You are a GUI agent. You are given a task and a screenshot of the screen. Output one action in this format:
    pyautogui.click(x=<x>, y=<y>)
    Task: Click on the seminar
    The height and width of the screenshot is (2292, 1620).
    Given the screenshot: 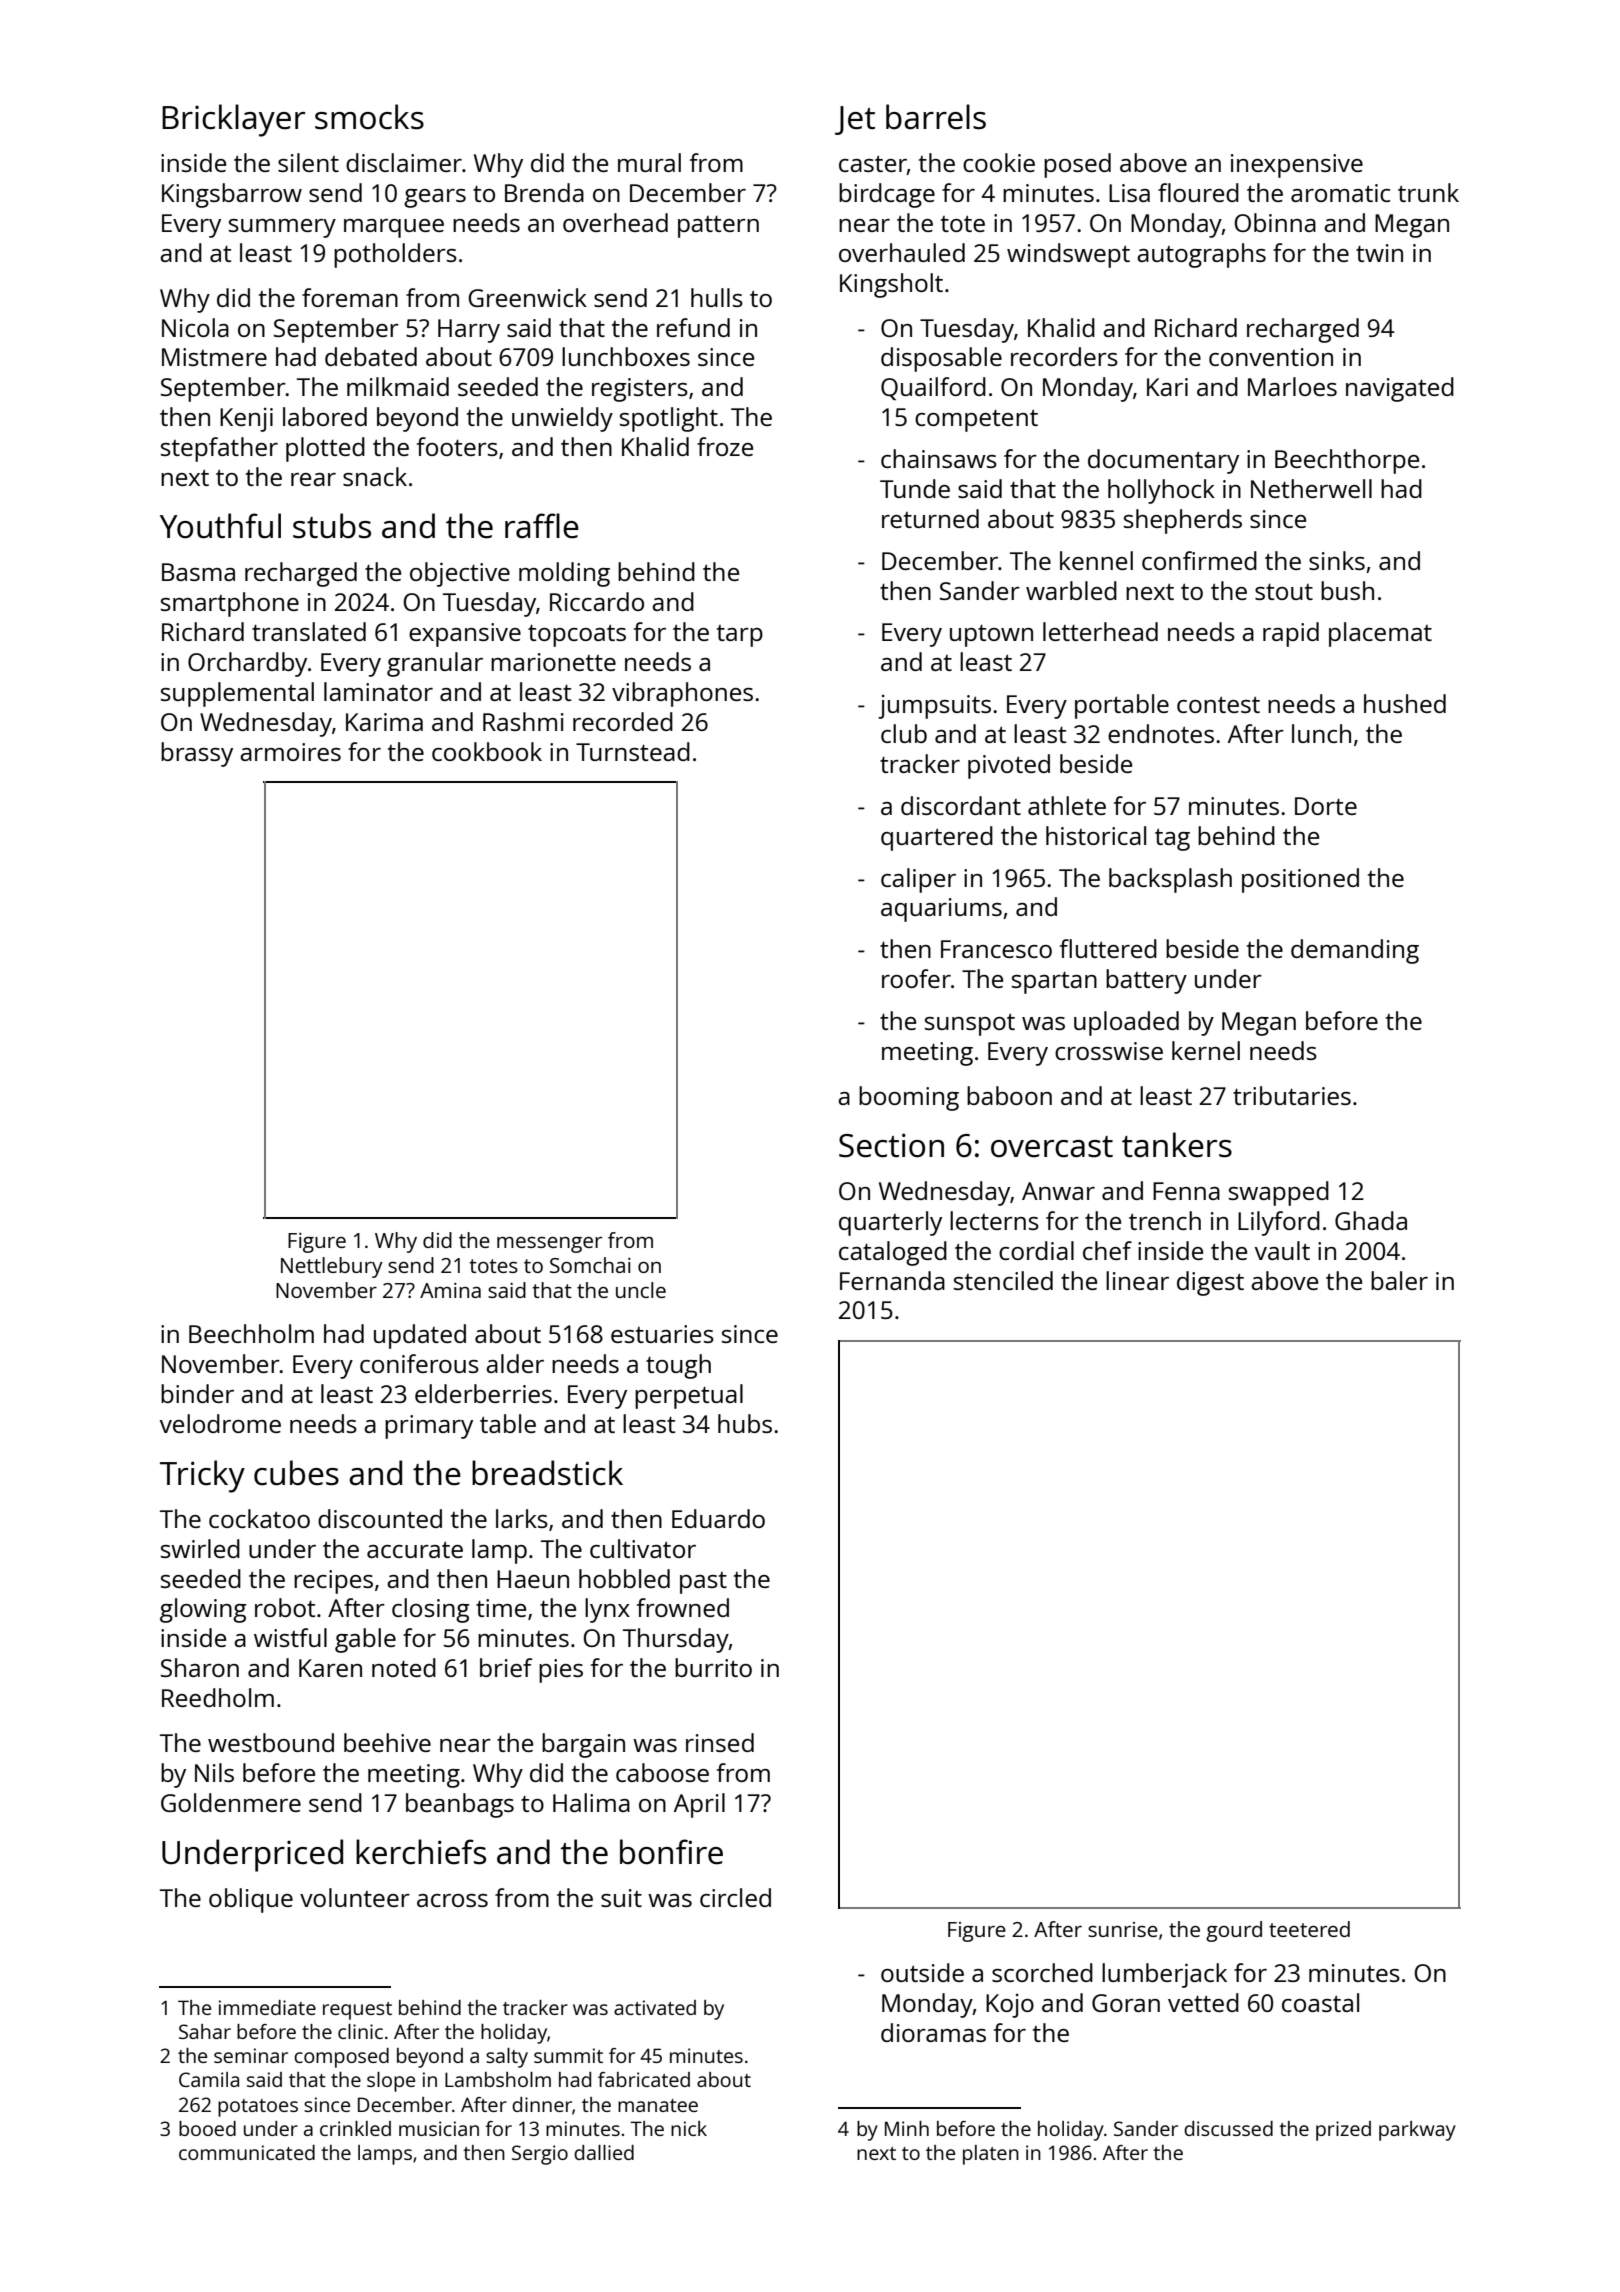 What is the action you would take?
    pyautogui.click(x=251, y=2055)
